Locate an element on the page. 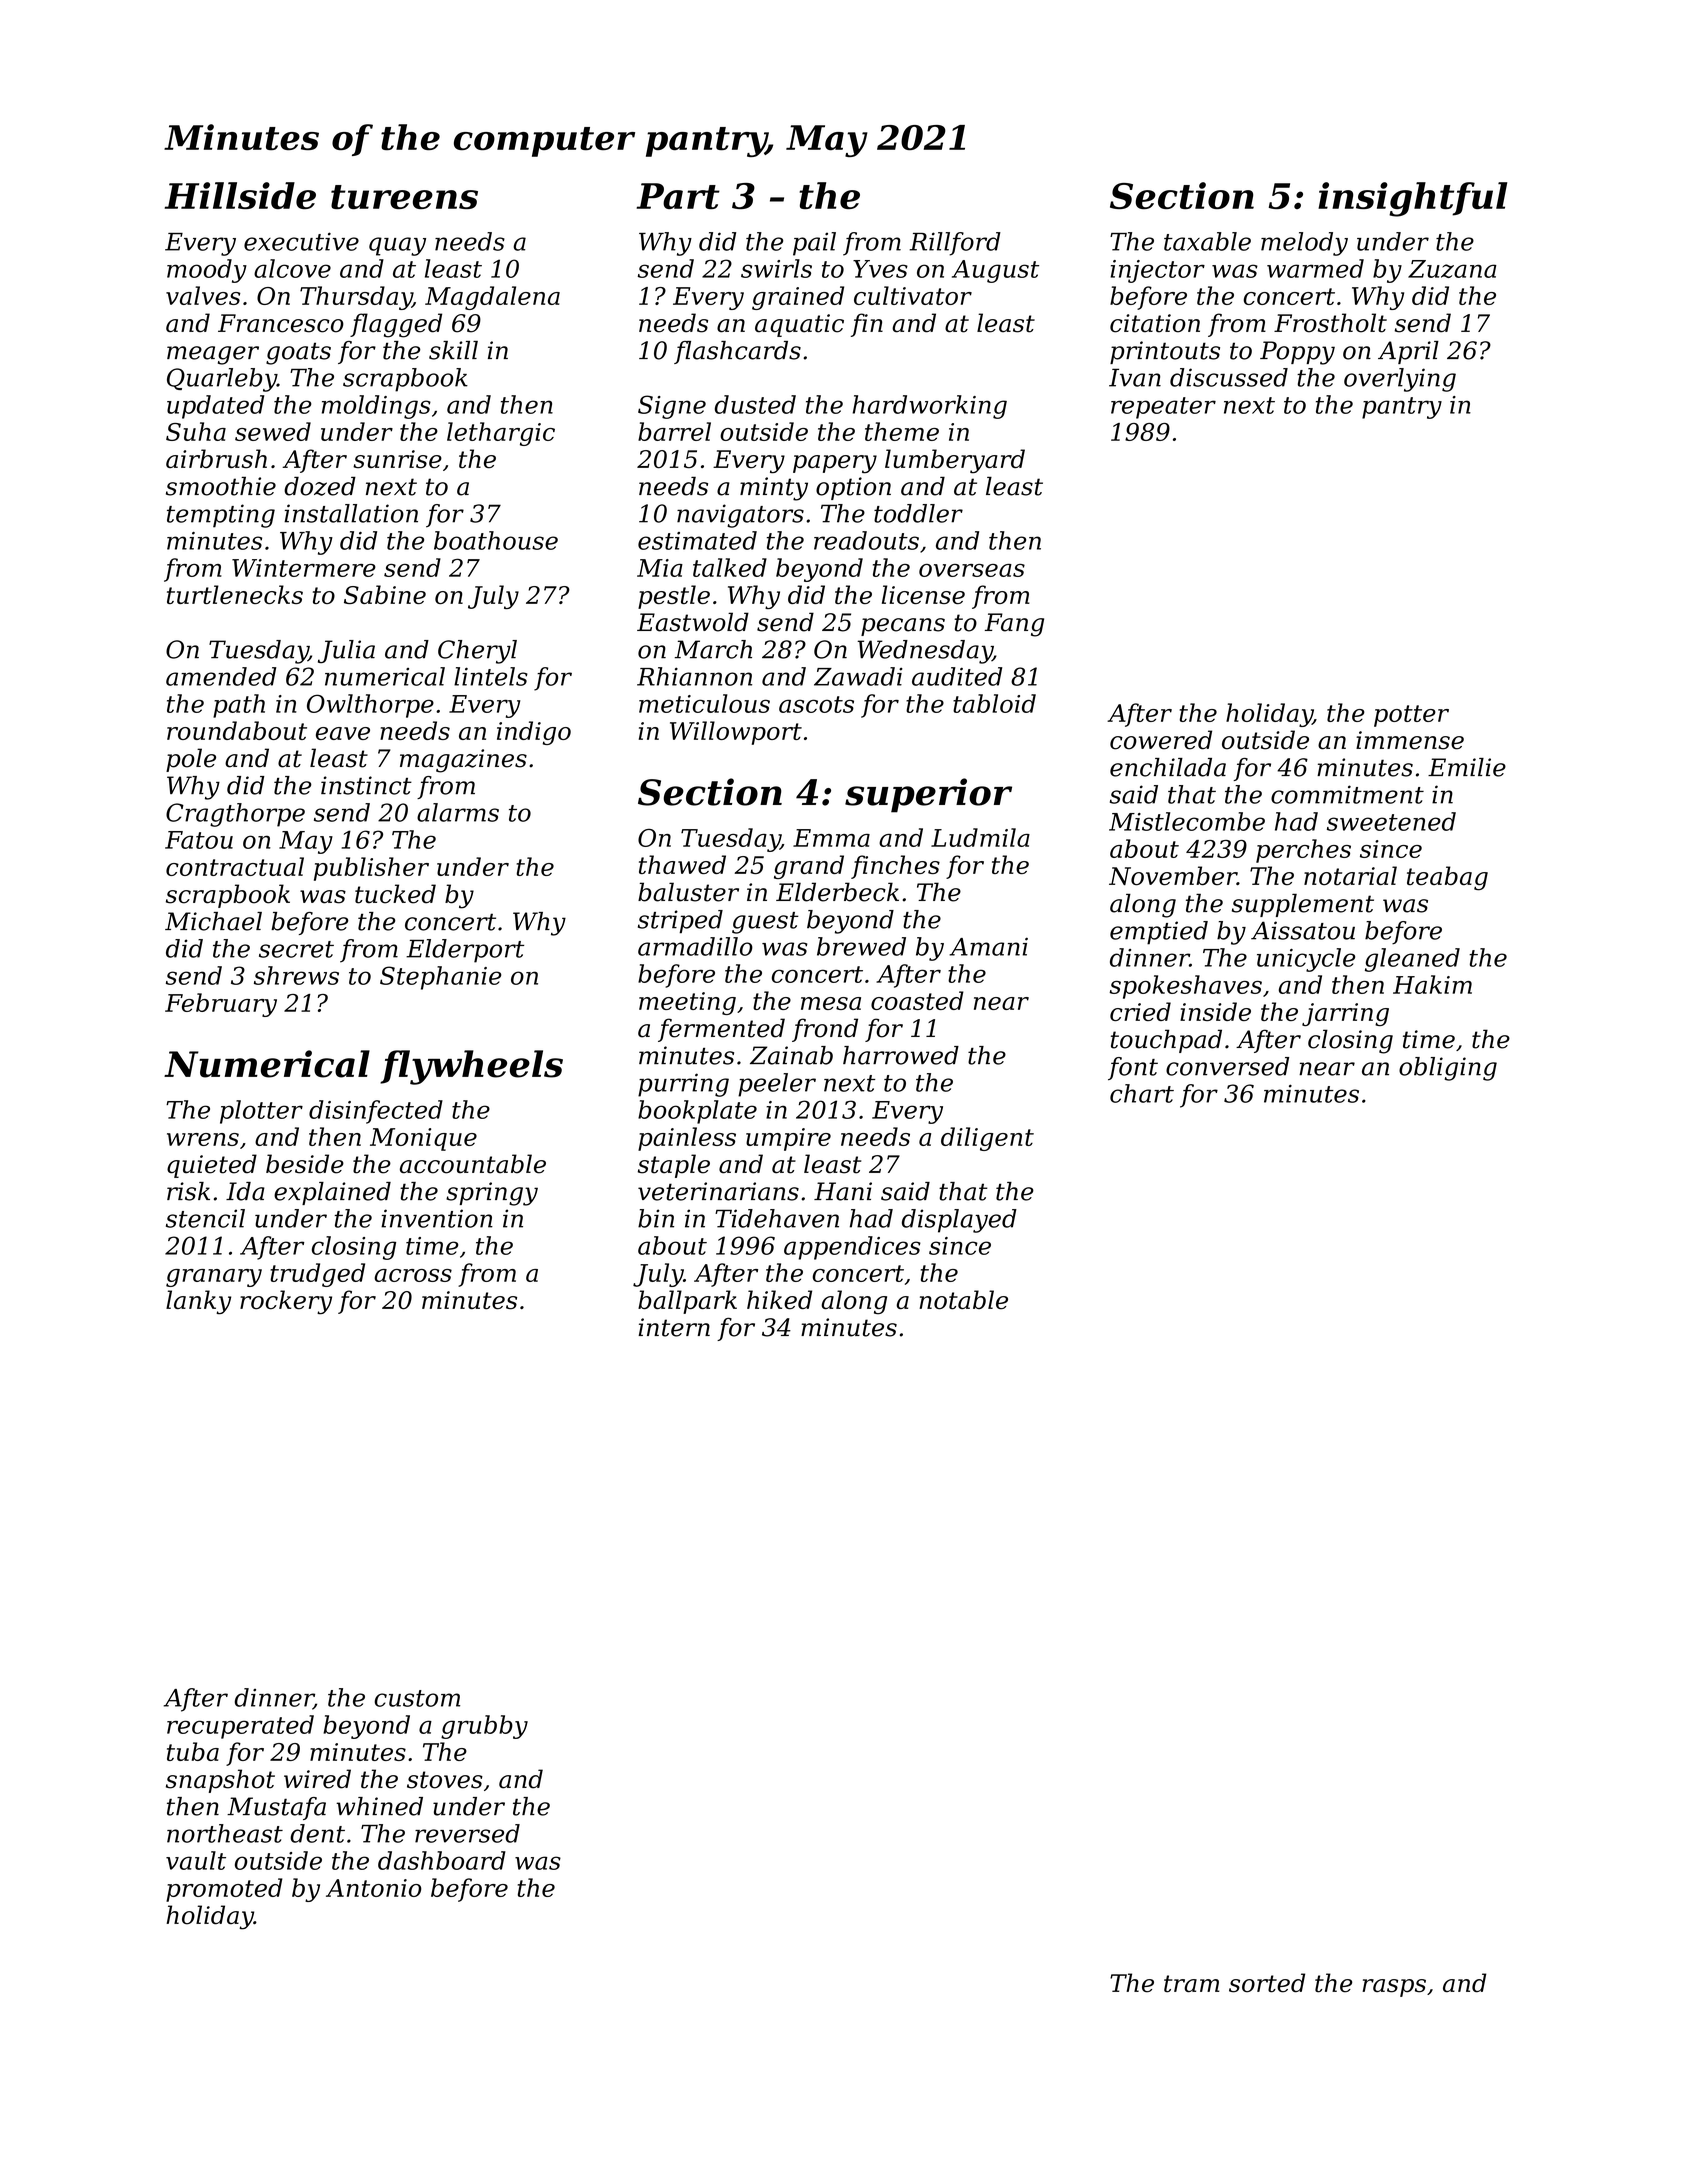 The width and height of the page is (1683, 2178). whined is located at coordinates (379, 1806).
